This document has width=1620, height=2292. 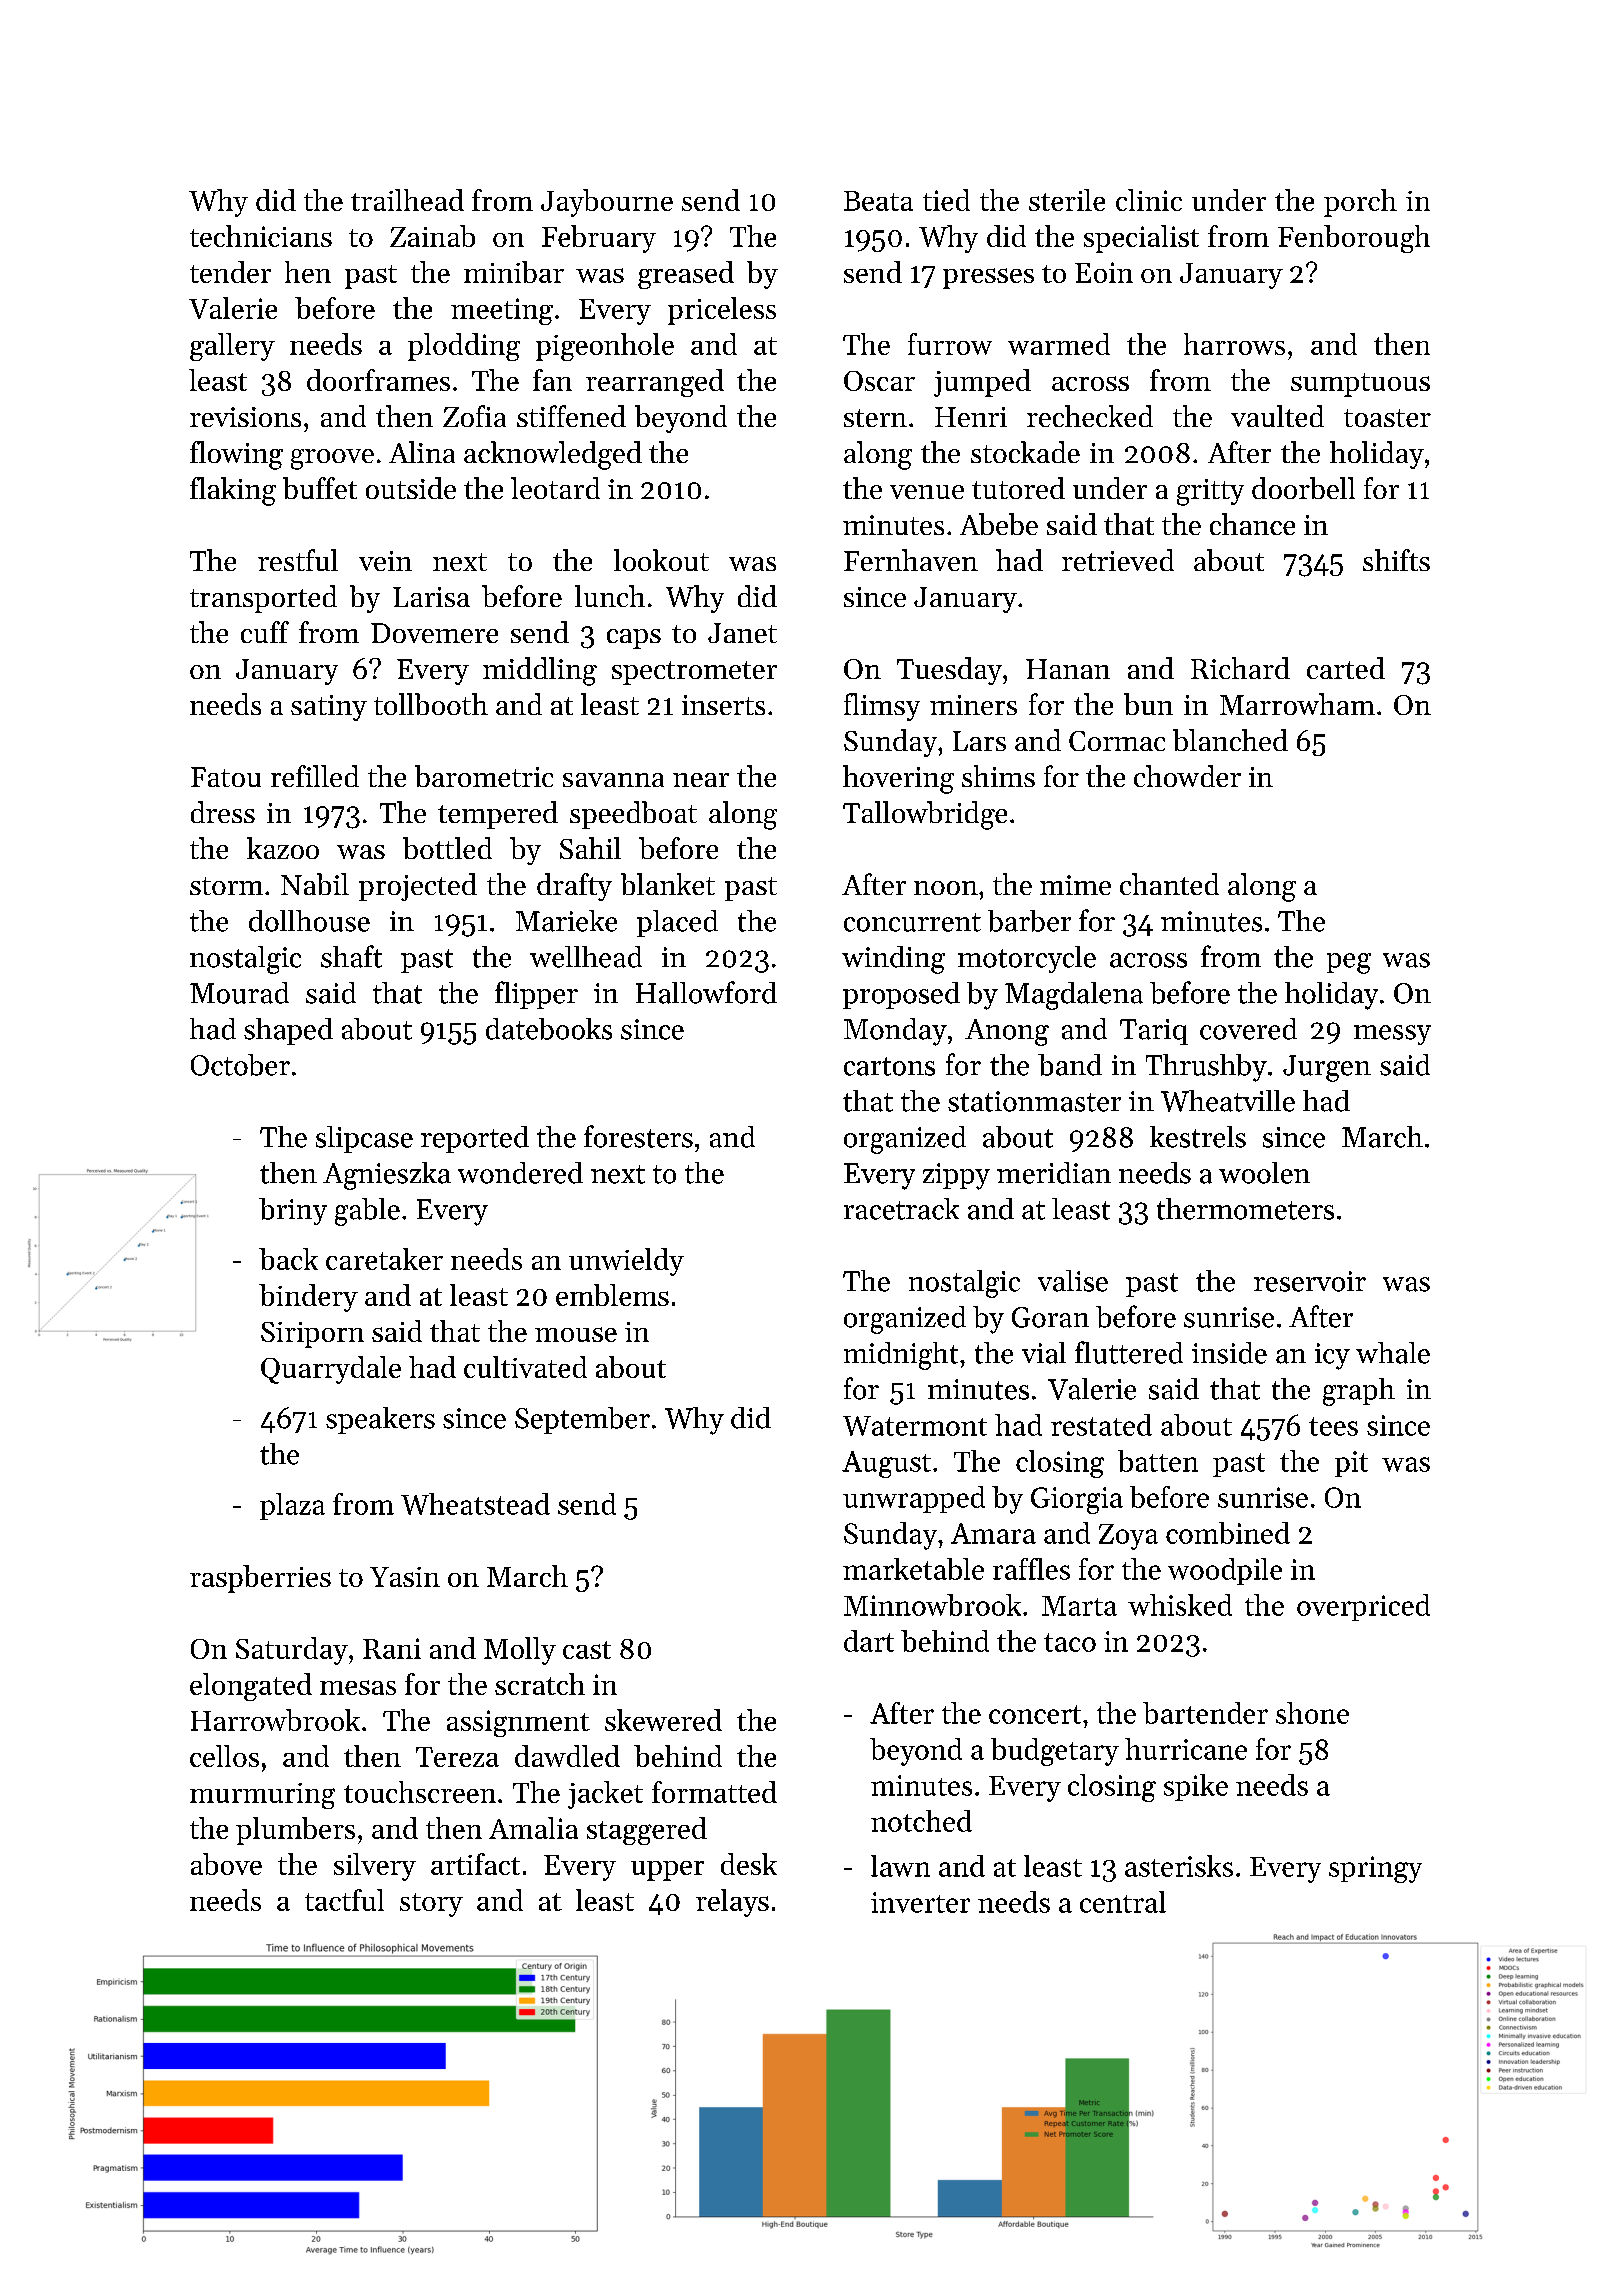 I want to click on unwrapped, so click(x=914, y=1499).
